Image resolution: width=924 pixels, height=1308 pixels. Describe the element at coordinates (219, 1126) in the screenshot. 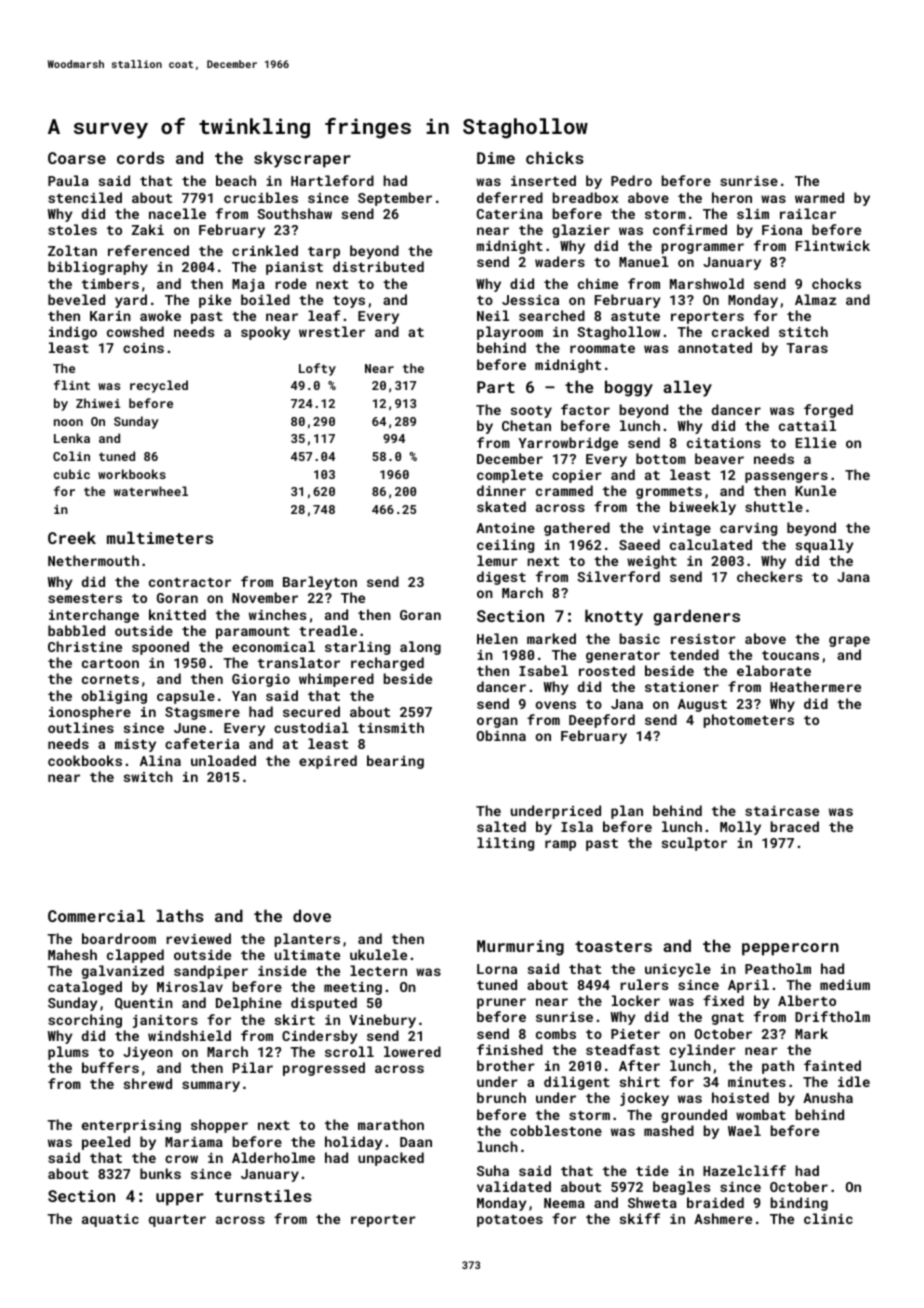

I see `shopper` at that location.
